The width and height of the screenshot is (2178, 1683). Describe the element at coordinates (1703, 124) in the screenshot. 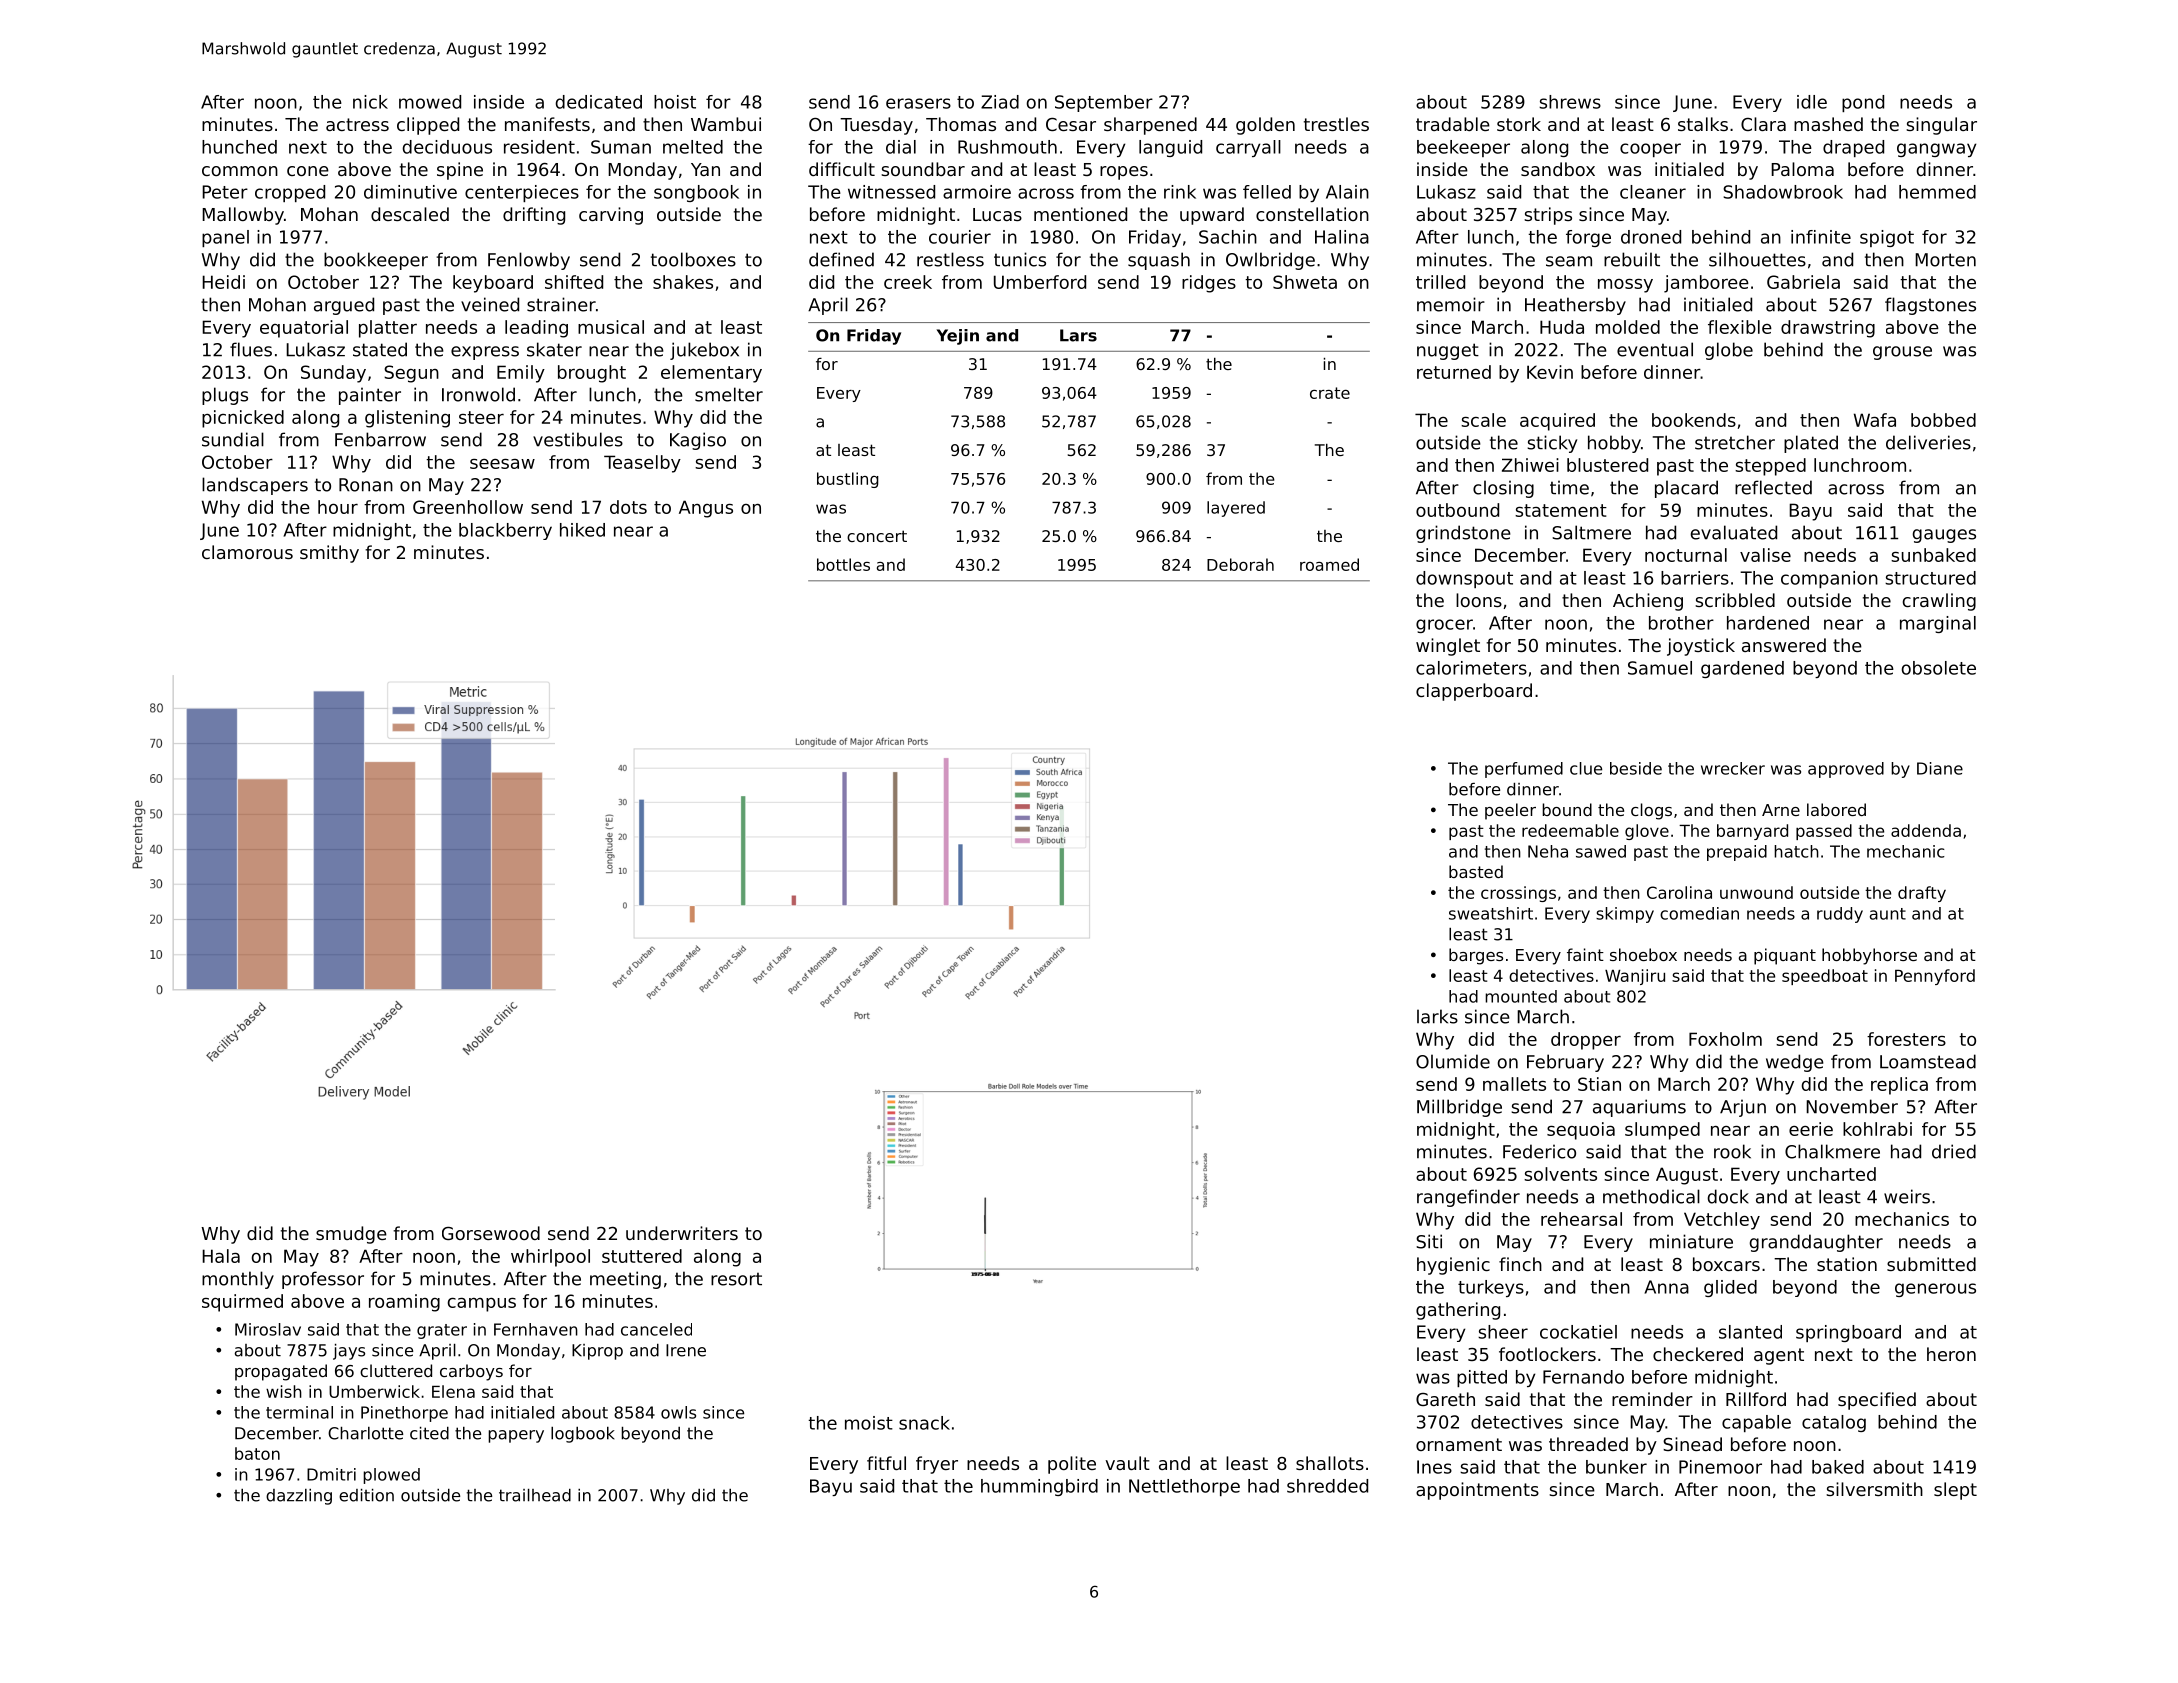

I see `stalks` at that location.
